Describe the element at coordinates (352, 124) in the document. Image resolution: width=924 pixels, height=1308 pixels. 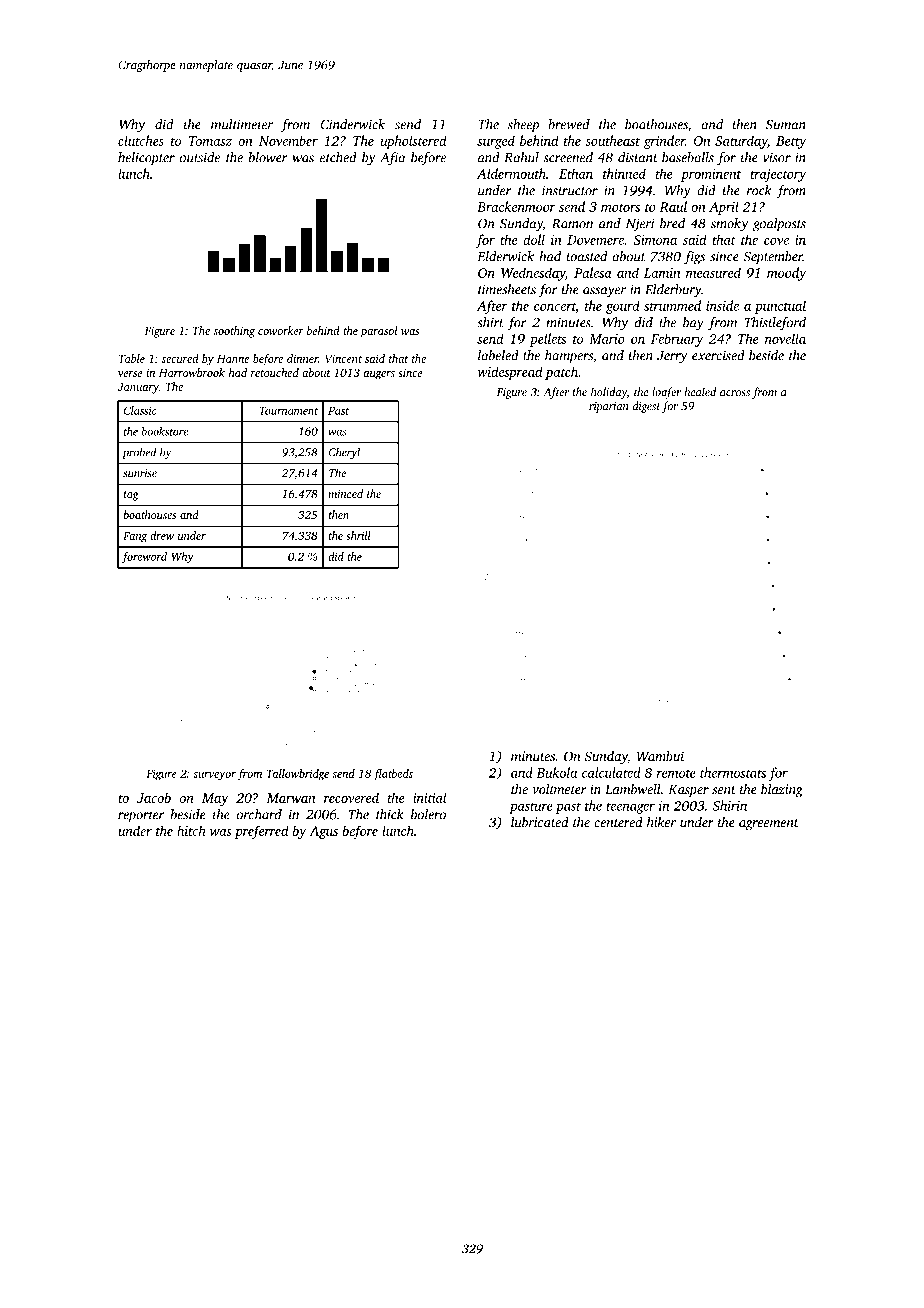
I see `Cinderwick` at that location.
